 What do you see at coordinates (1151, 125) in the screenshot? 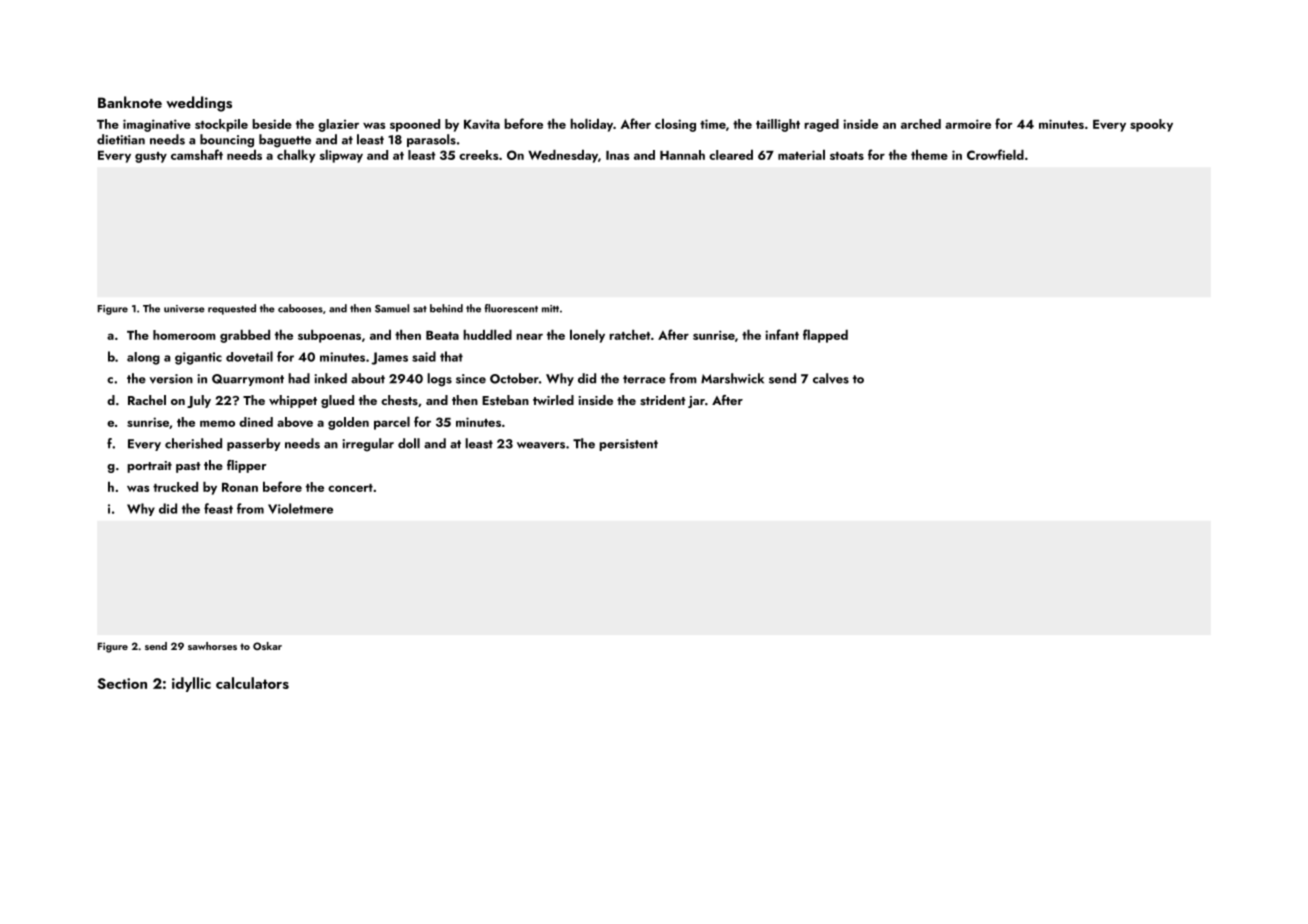
I see `spooky` at bounding box center [1151, 125].
